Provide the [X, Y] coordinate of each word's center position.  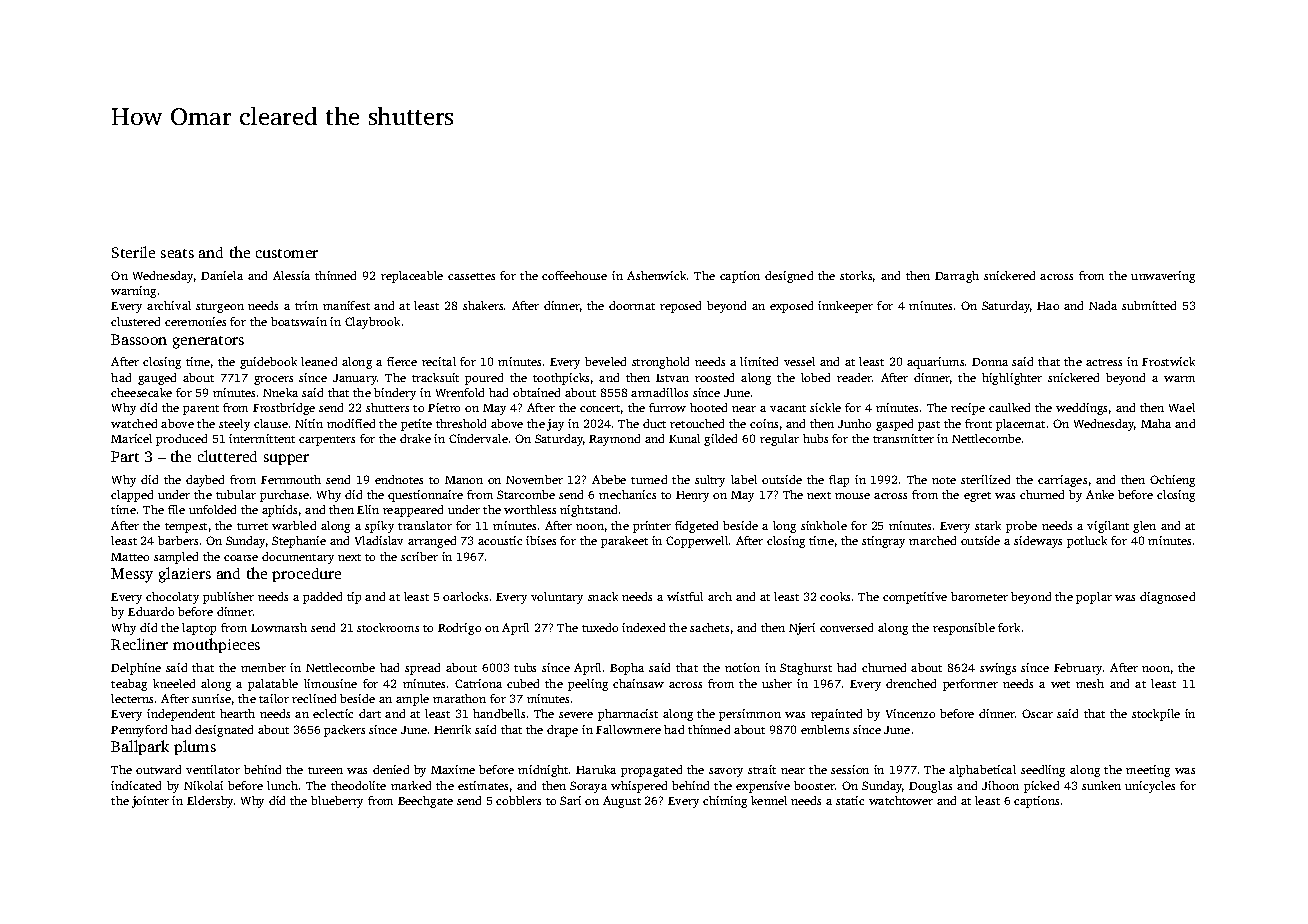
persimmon [750, 715]
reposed [680, 307]
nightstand [588, 511]
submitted [1149, 305]
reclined [314, 698]
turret [252, 526]
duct [654, 423]
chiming [725, 802]
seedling [1043, 771]
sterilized [985, 479]
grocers [273, 380]
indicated [136, 785]
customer [287, 253]
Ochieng [1172, 481]
